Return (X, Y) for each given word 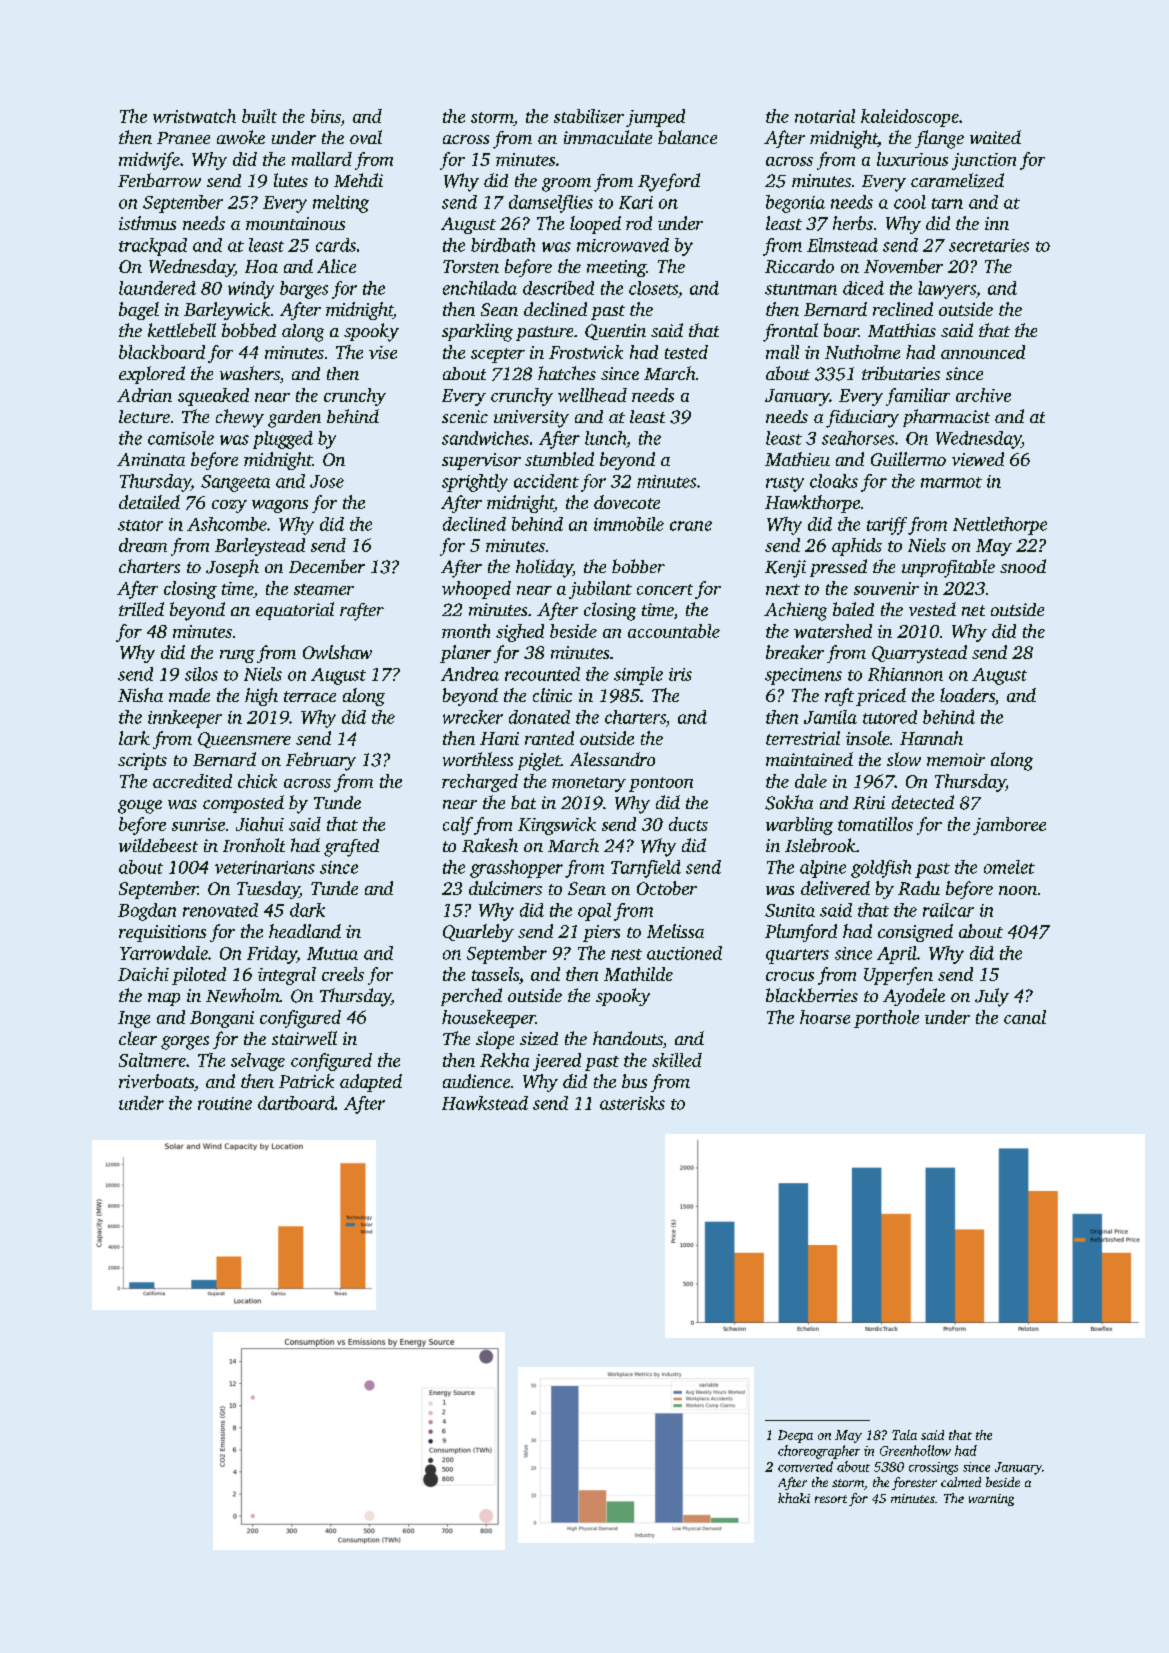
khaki (794, 1498)
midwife (149, 161)
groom (566, 185)
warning (991, 1500)
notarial (825, 116)
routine (225, 1103)
